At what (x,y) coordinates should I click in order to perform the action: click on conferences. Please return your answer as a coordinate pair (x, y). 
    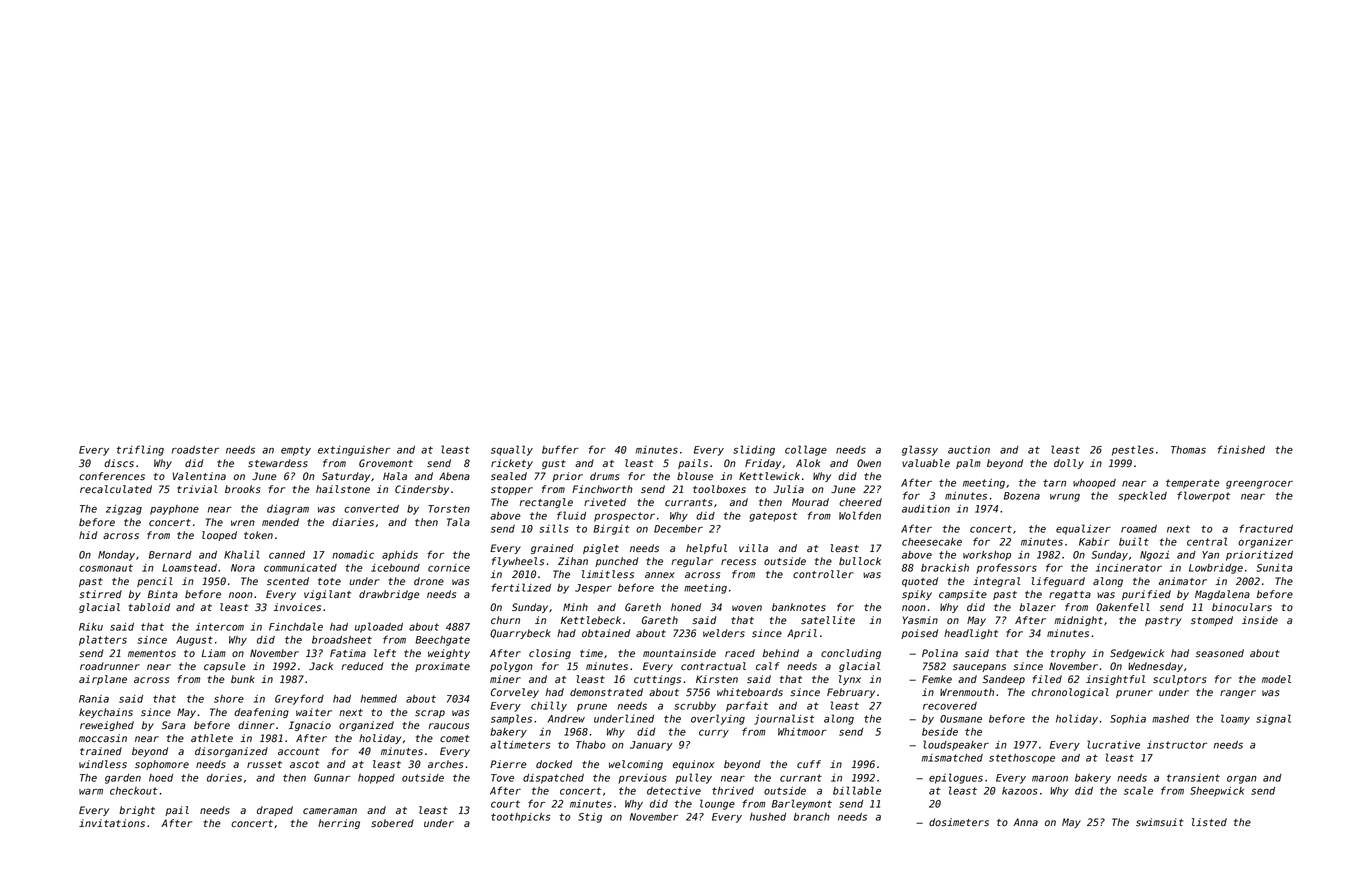
    Looking at the image, I should click on (112, 476).
